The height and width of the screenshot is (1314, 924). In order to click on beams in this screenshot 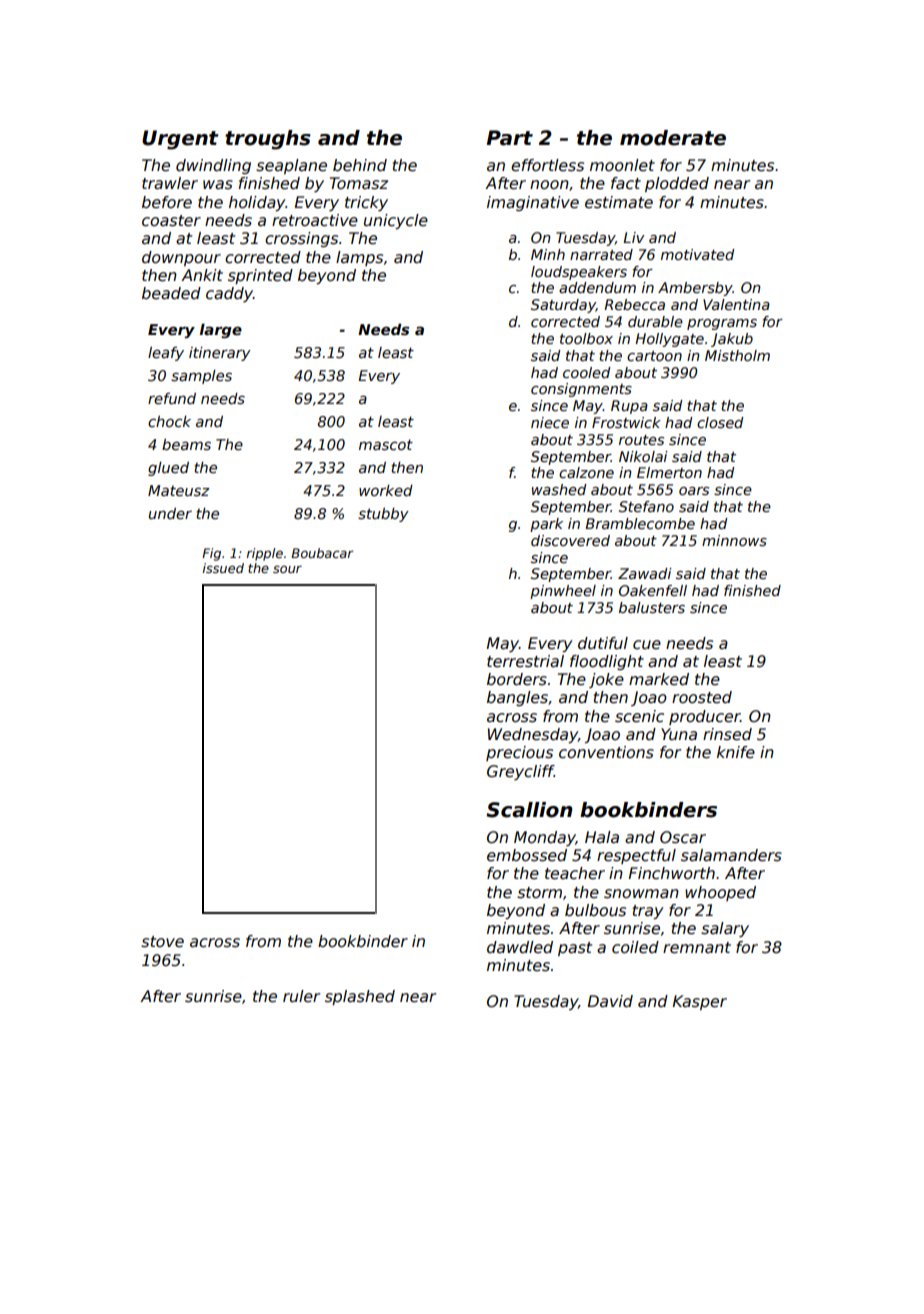, I will do `click(186, 444)`.
